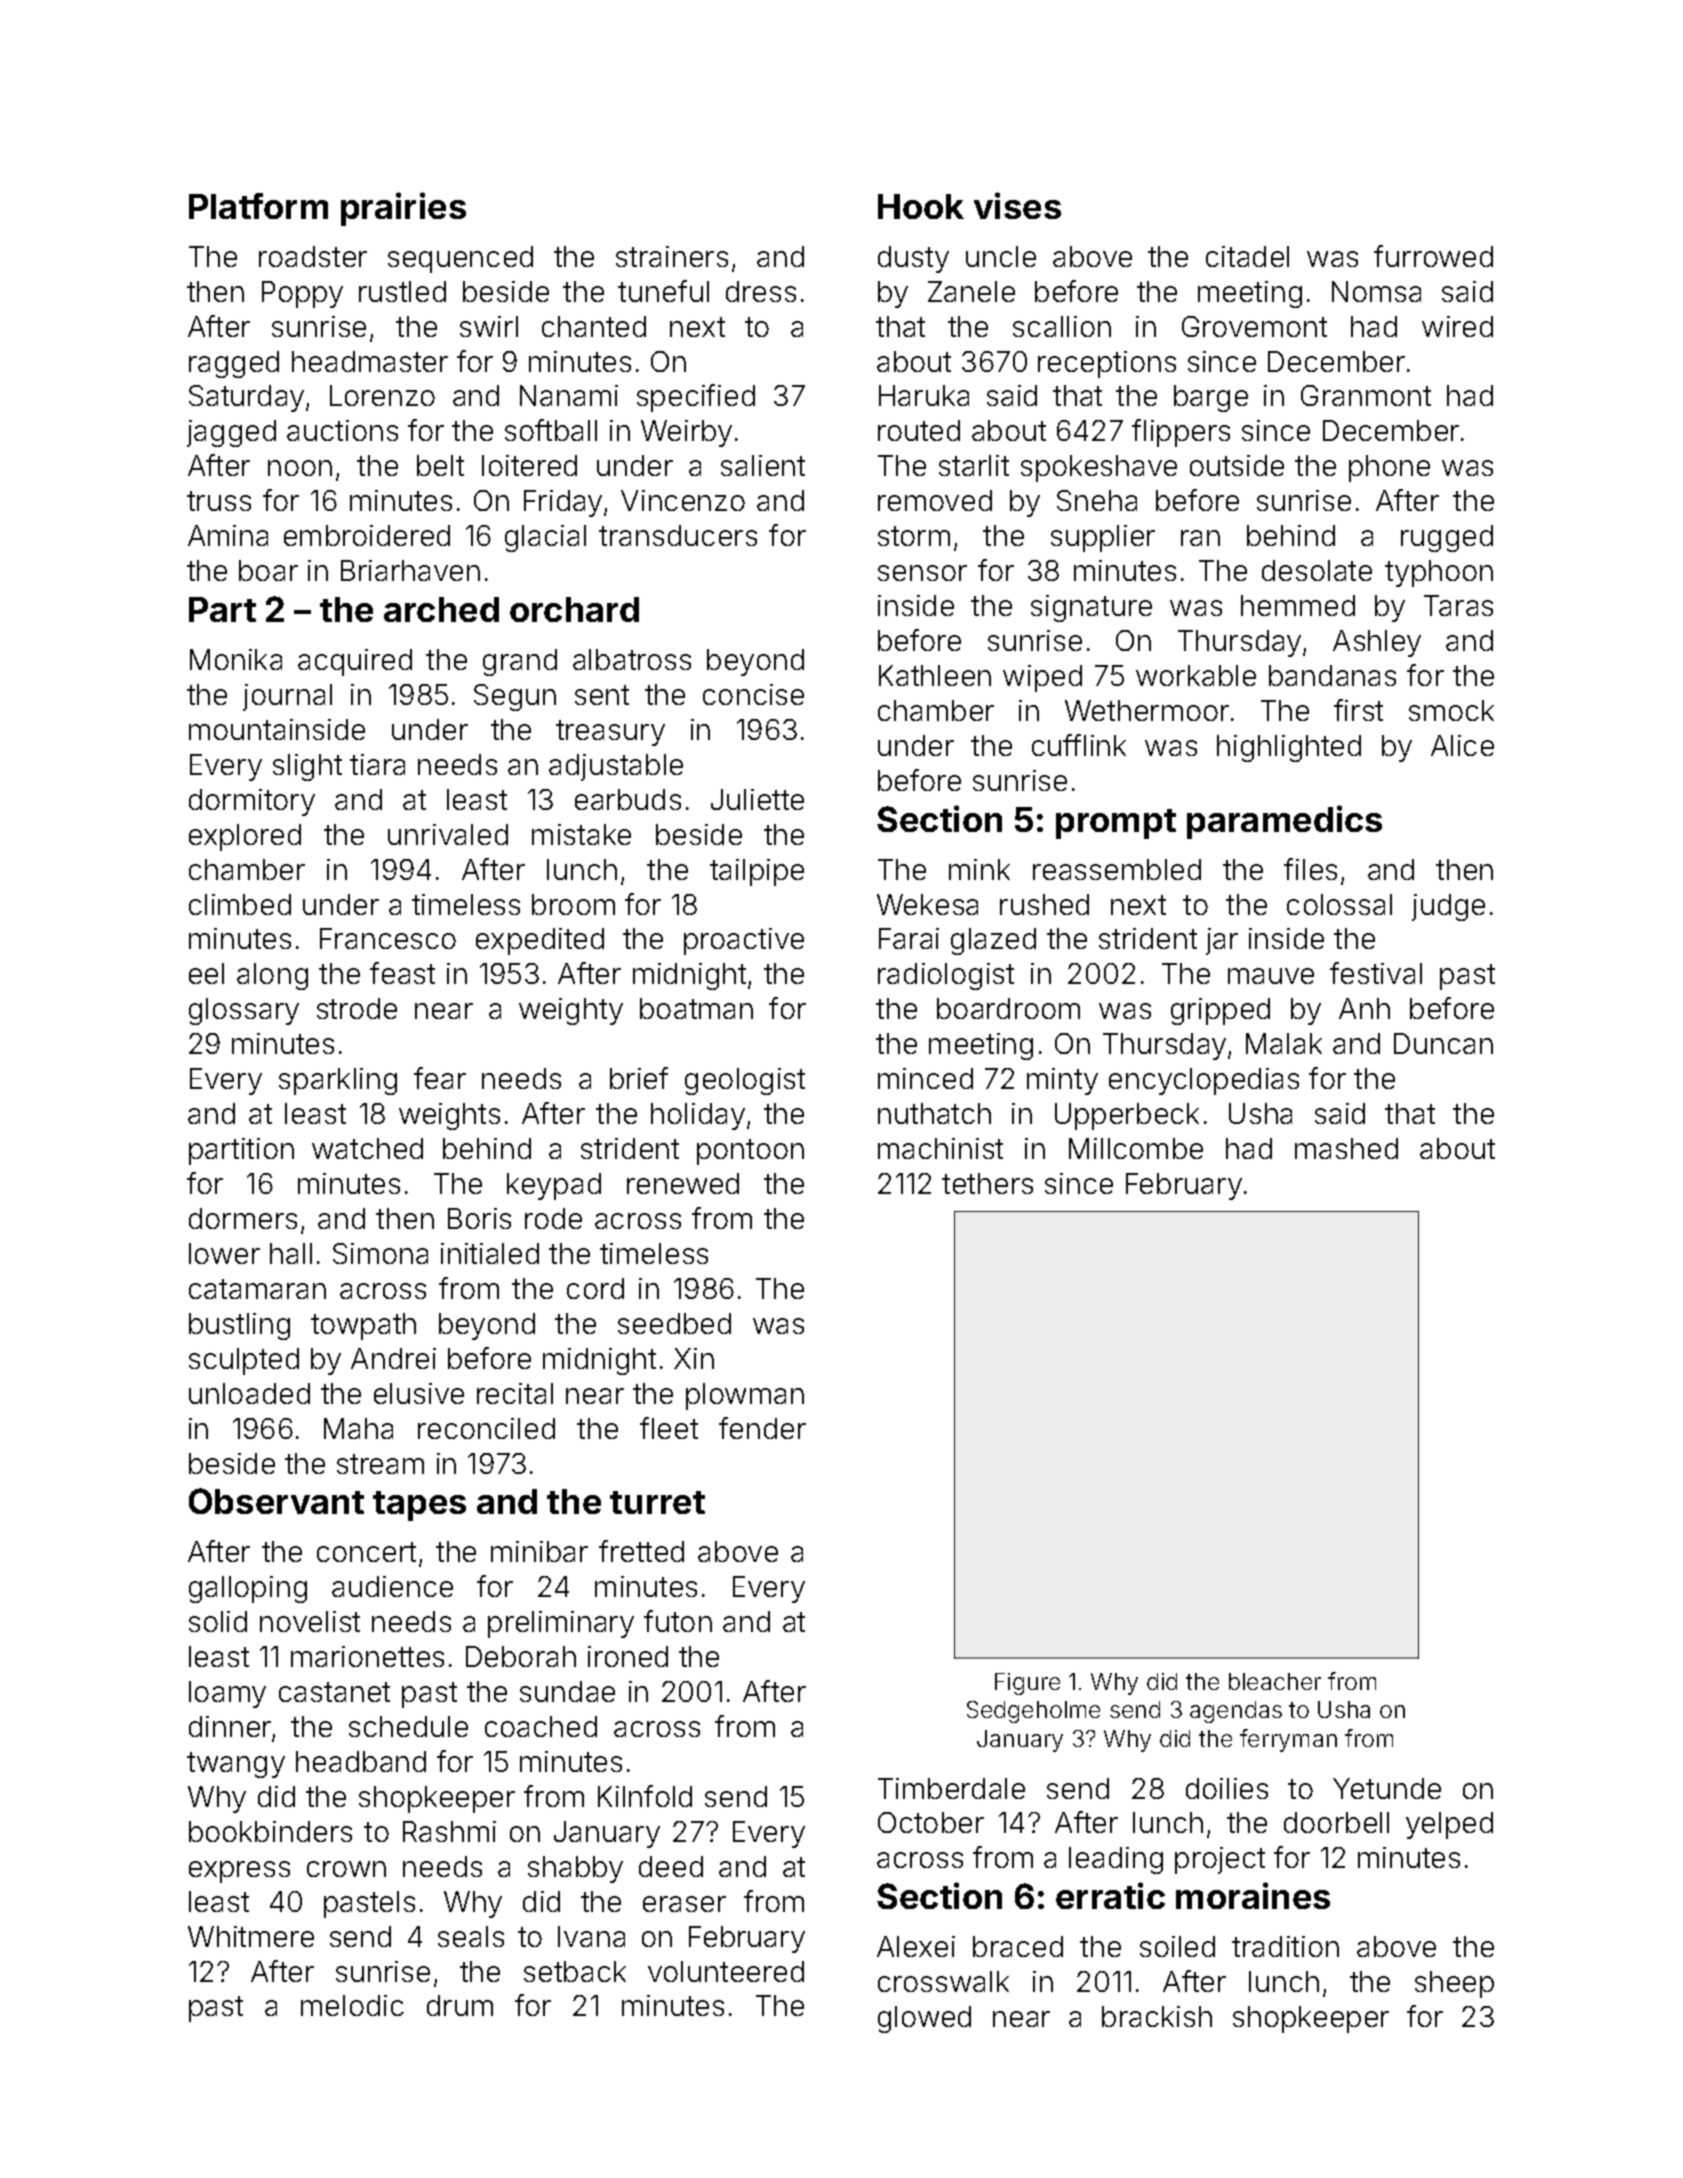 This image has width=1683, height=2178. What do you see at coordinates (1062, 326) in the image?
I see `scallion` at bounding box center [1062, 326].
